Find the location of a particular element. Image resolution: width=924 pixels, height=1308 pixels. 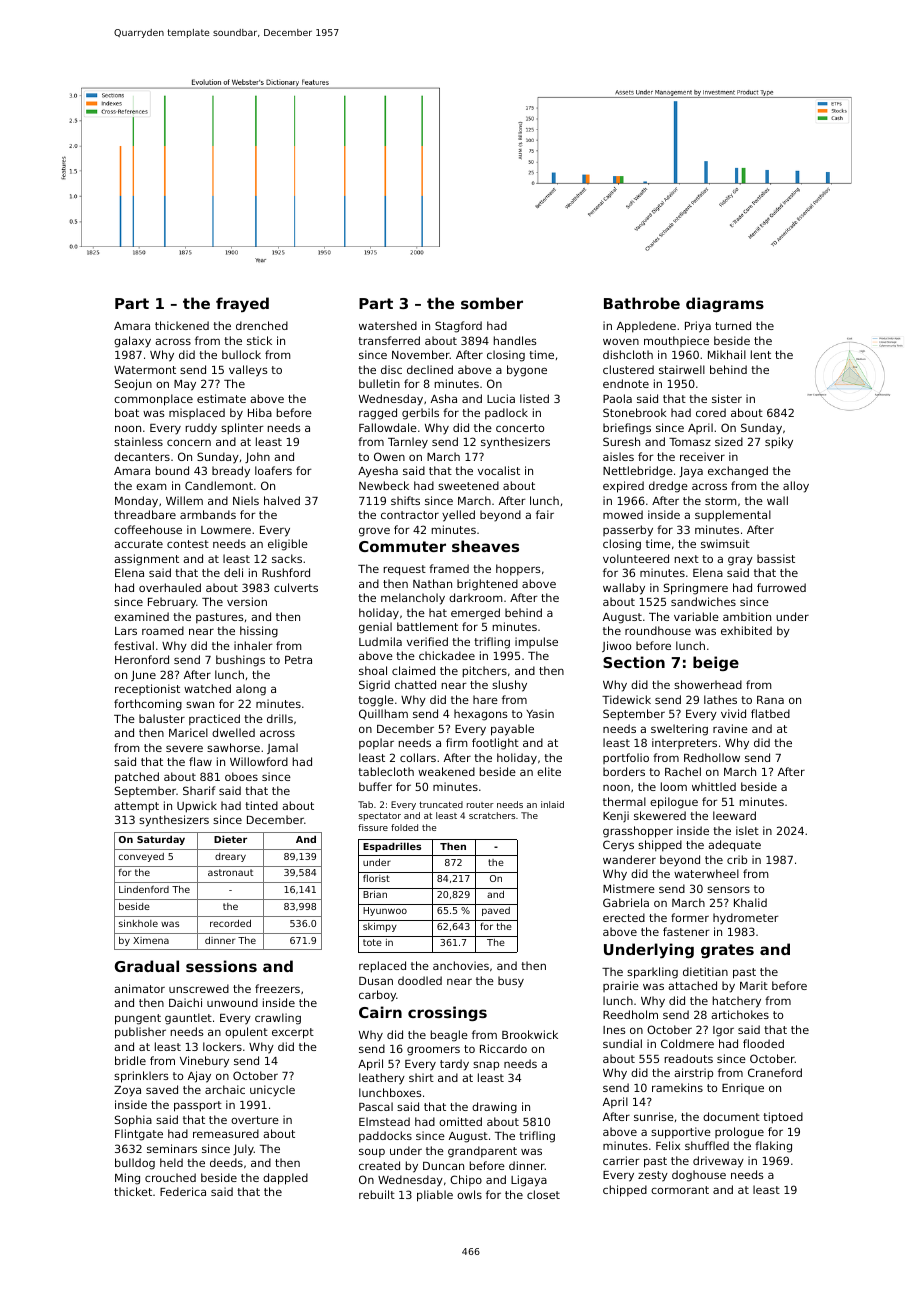

animator is located at coordinates (139, 988).
